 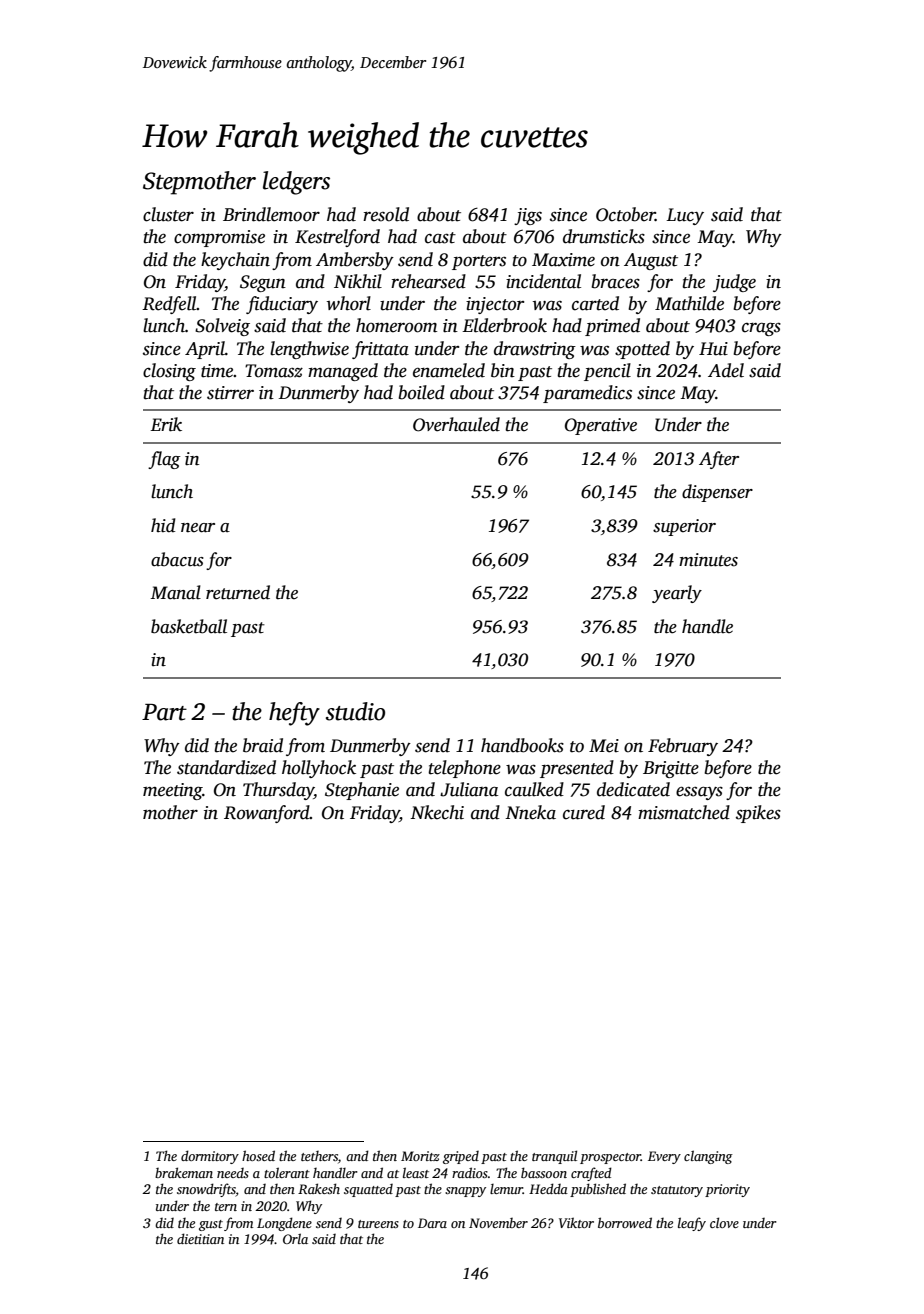 I want to click on Moritz, so click(x=420, y=1156).
